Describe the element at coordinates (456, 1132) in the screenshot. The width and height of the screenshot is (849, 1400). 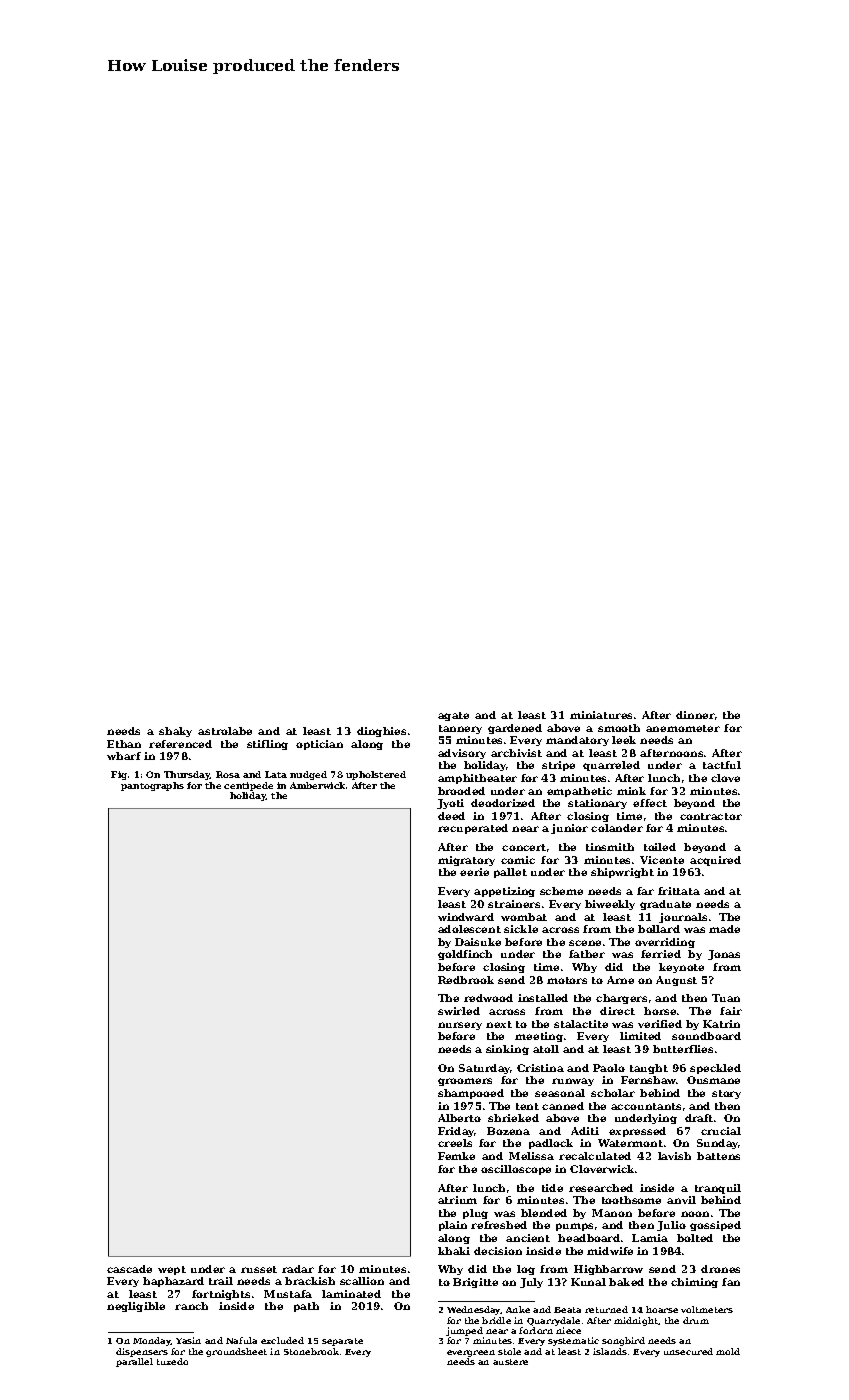
I see `Friday` at that location.
